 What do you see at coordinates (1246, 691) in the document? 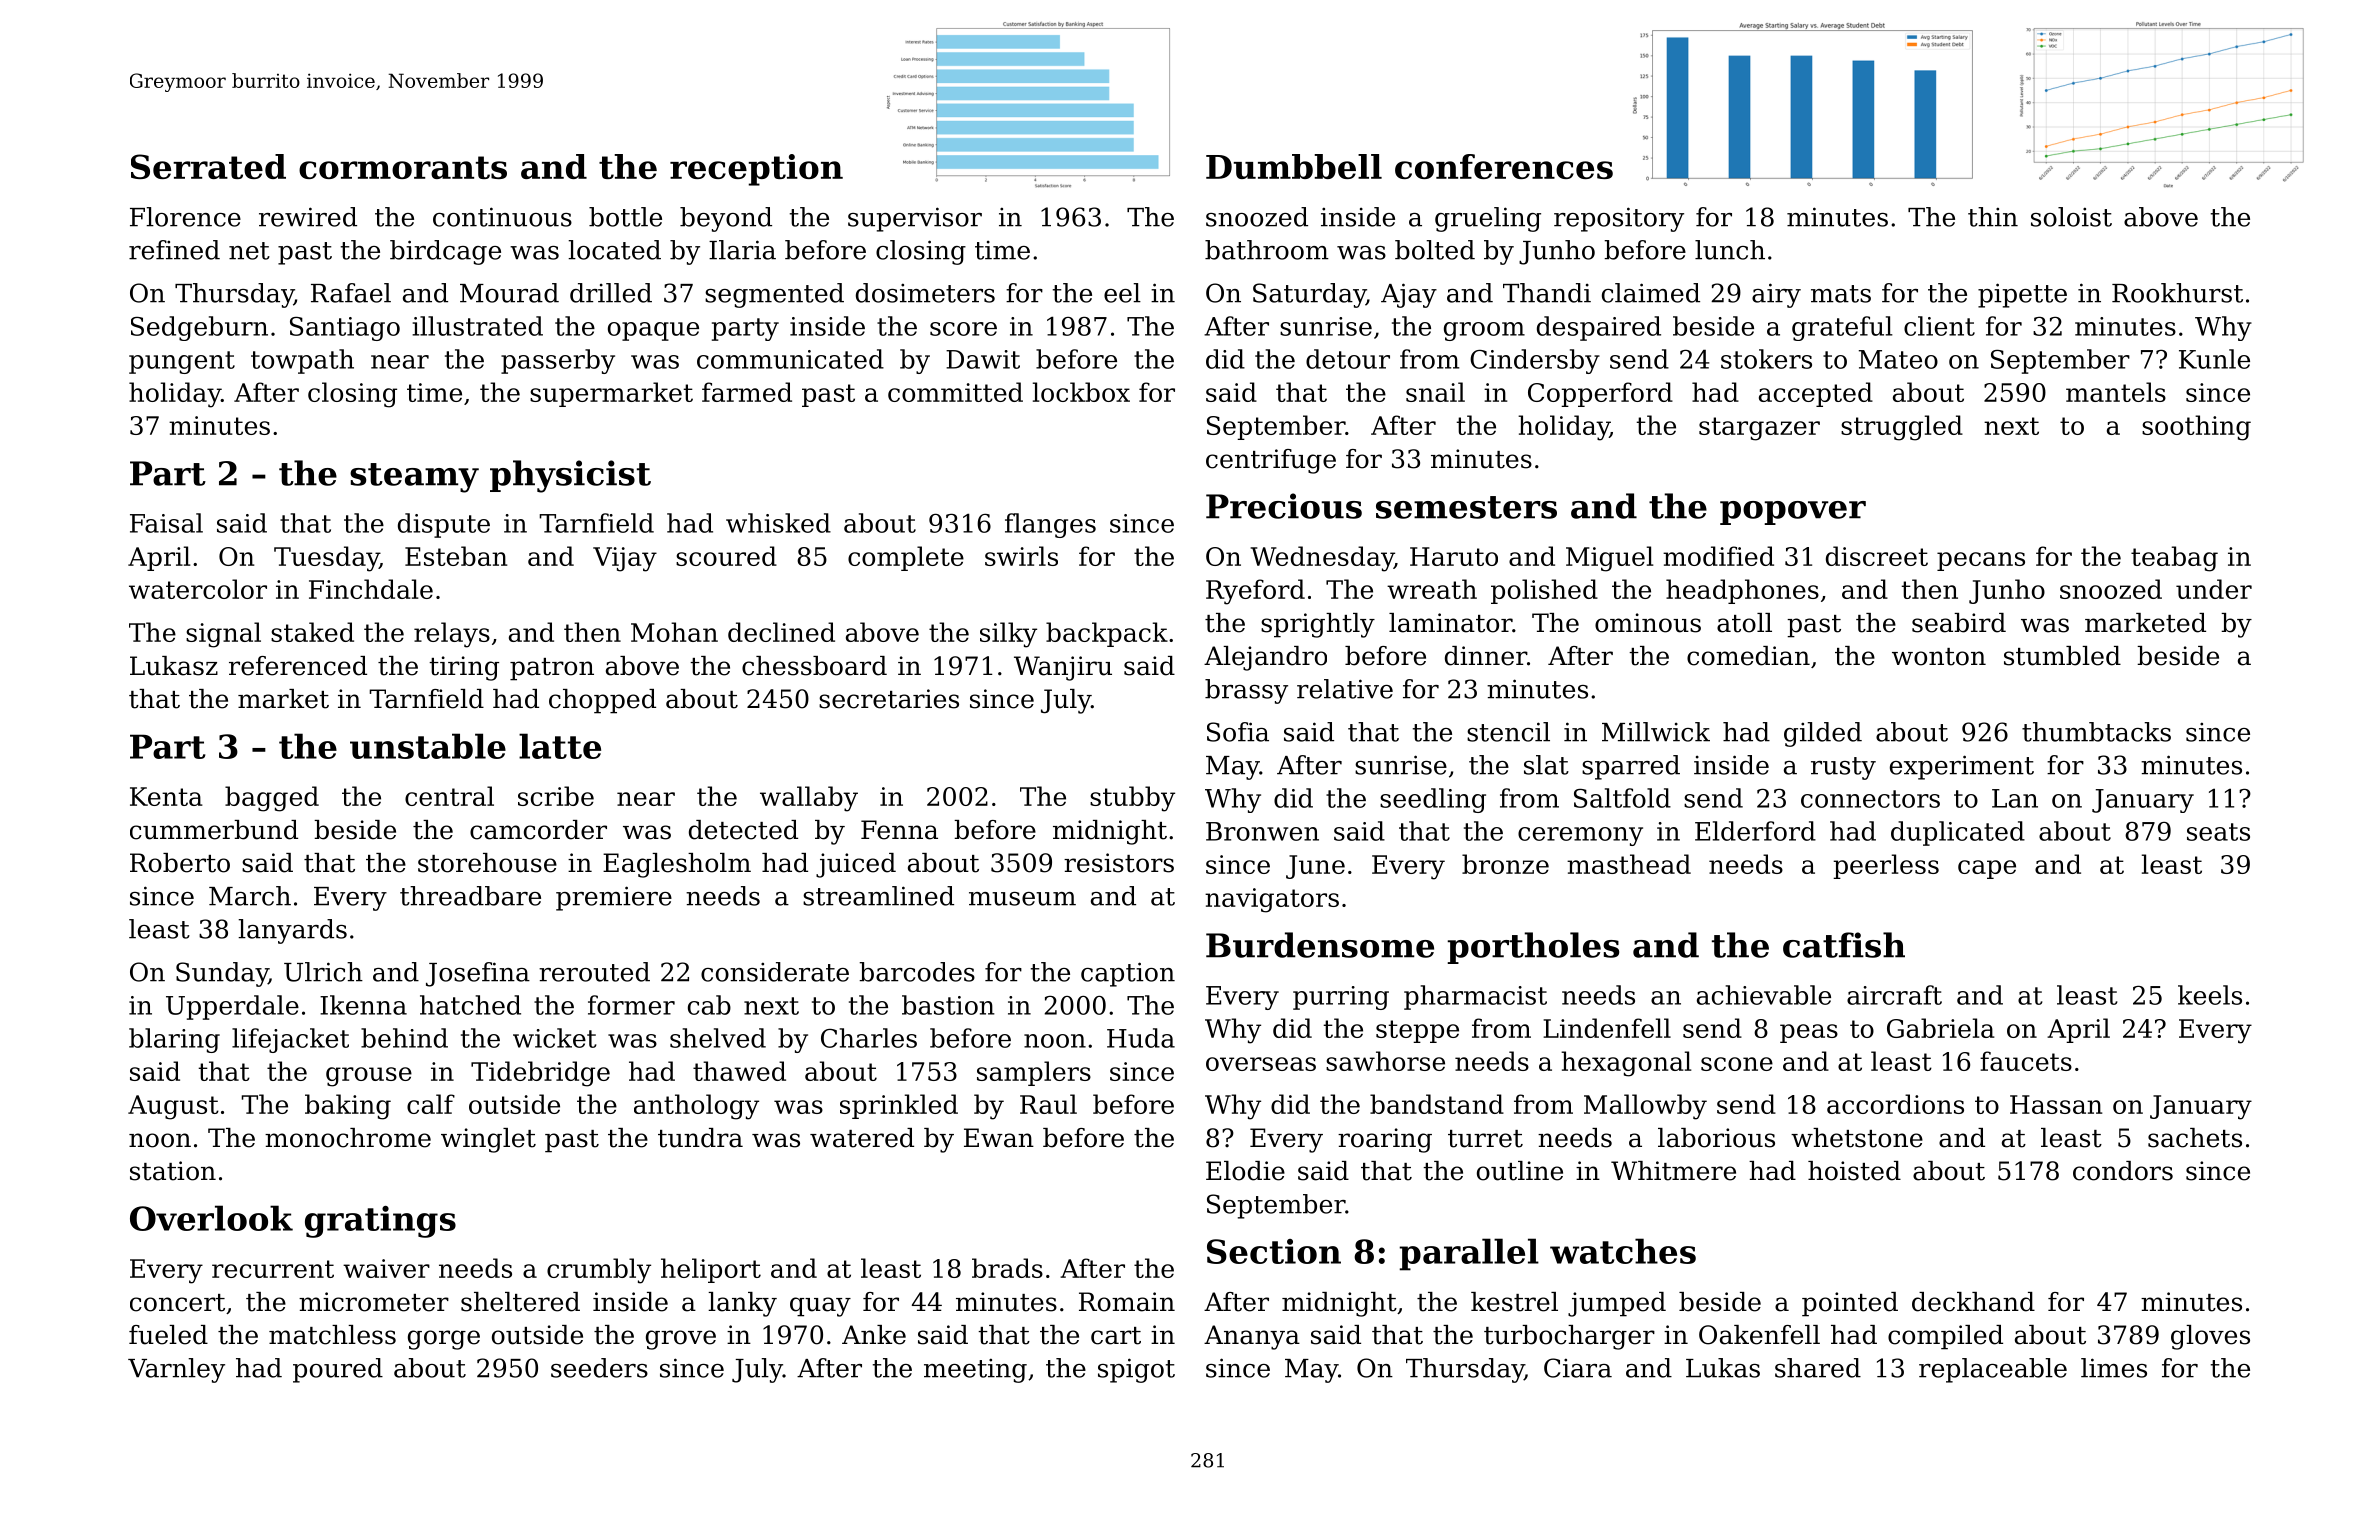
I see `brassy` at bounding box center [1246, 691].
